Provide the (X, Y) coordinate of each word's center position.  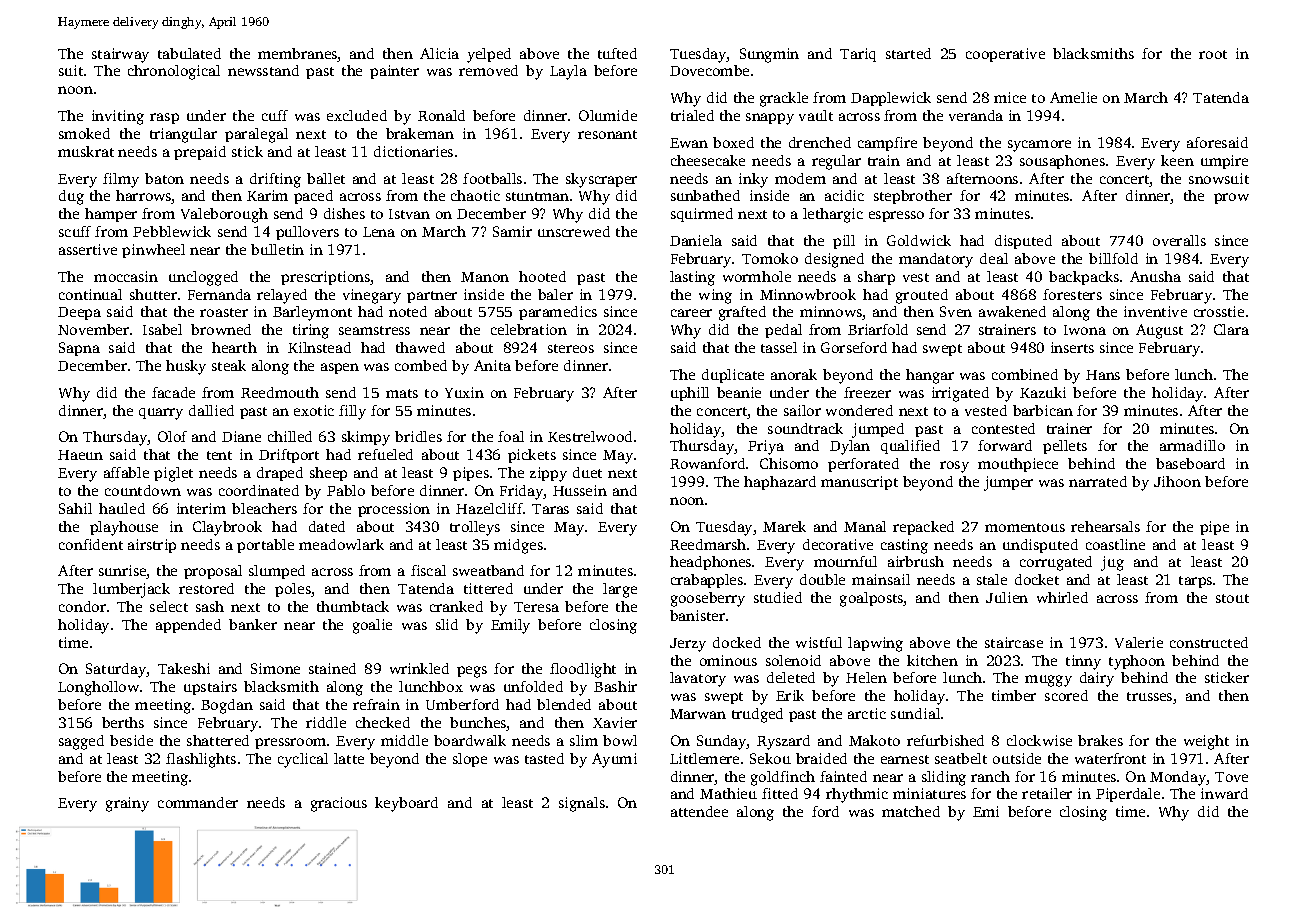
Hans (1103, 375)
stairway (120, 55)
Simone (275, 668)
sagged (81, 742)
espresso (896, 216)
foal (511, 436)
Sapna (79, 349)
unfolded (533, 686)
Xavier (615, 722)
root (1213, 54)
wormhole (757, 276)
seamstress (374, 330)
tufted (617, 53)
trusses (1149, 696)
